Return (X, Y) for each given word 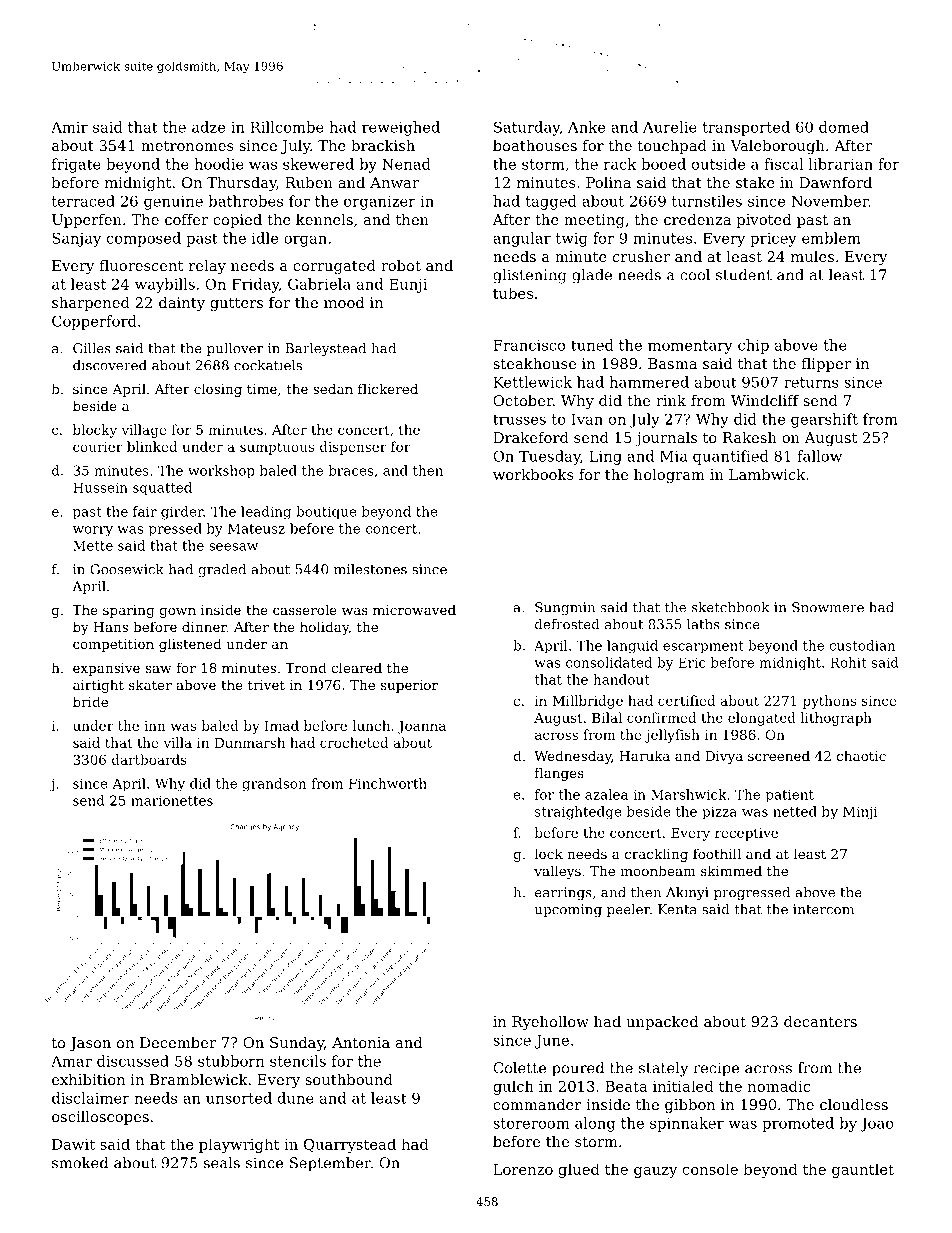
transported (746, 128)
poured (578, 1069)
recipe (716, 1069)
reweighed (401, 128)
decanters (820, 1021)
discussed (133, 1061)
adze (208, 127)
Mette (93, 545)
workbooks (533, 474)
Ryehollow (550, 1023)
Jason (90, 1044)
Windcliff (765, 400)
